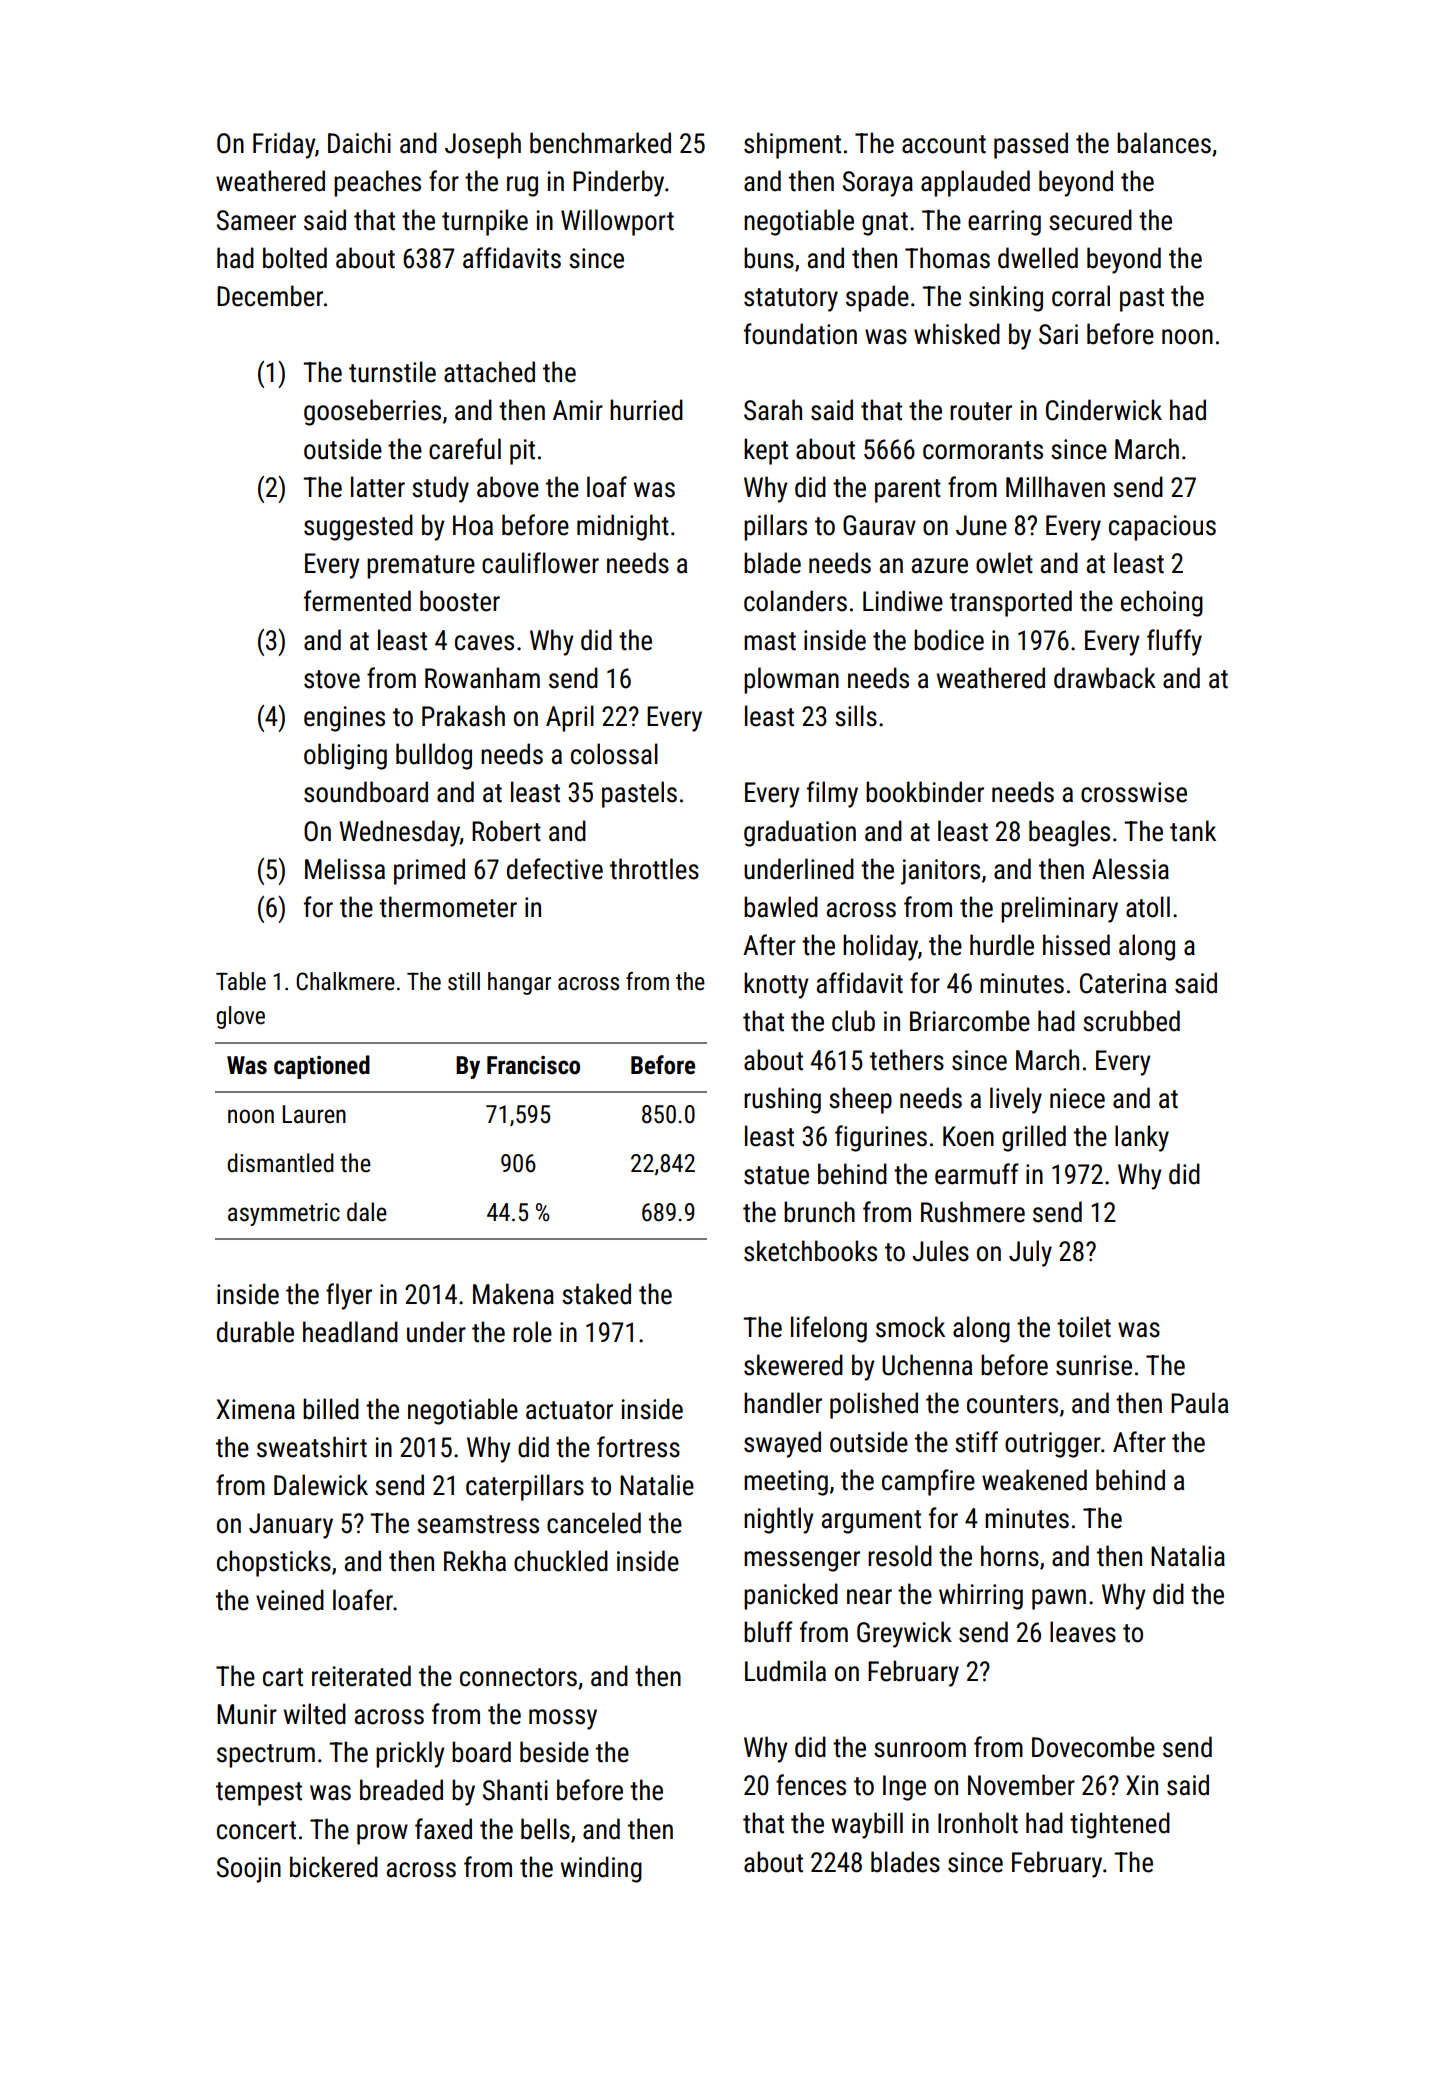  What do you see at coordinates (533, 1065) in the page?
I see `Francisco` at bounding box center [533, 1065].
